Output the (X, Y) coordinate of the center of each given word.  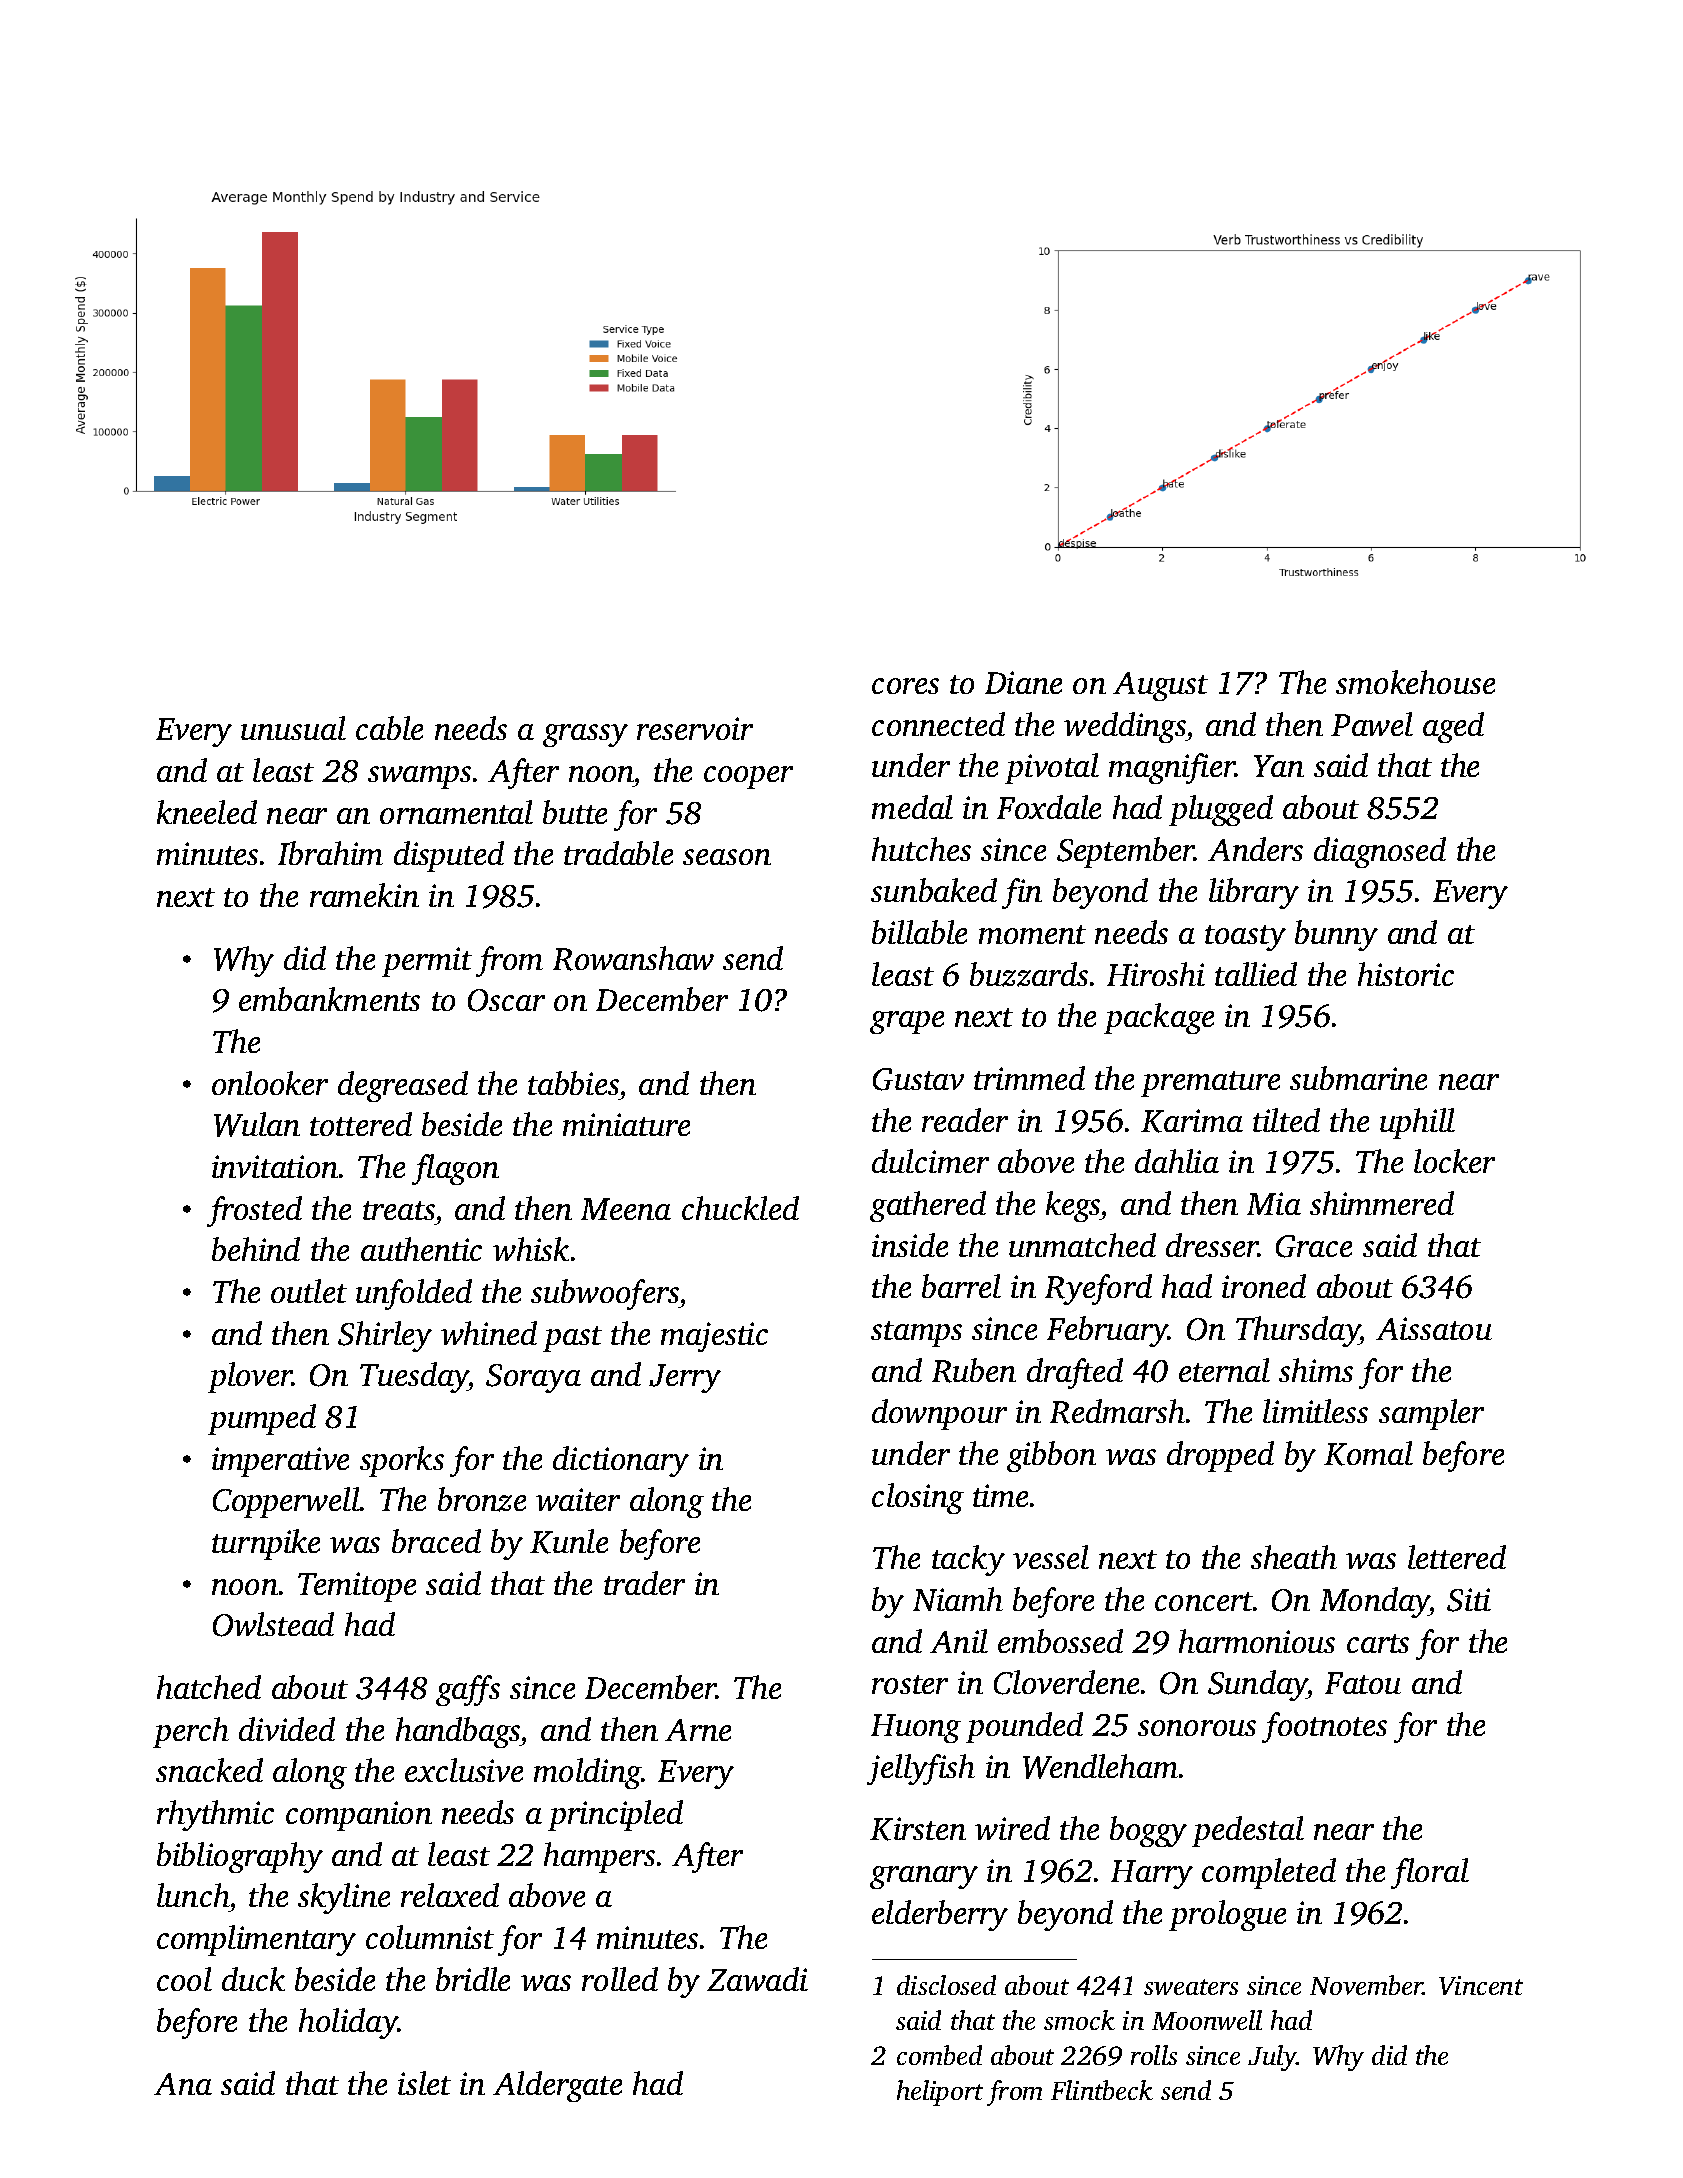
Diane (1023, 682)
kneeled (207, 812)
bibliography (240, 1857)
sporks (402, 1461)
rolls (1154, 2055)
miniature (626, 1124)
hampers (599, 1857)
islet (424, 2083)
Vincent (1481, 1985)
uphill (1417, 1123)
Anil (959, 1641)
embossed (1060, 1641)
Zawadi (757, 1979)
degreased (403, 1086)
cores (905, 686)
